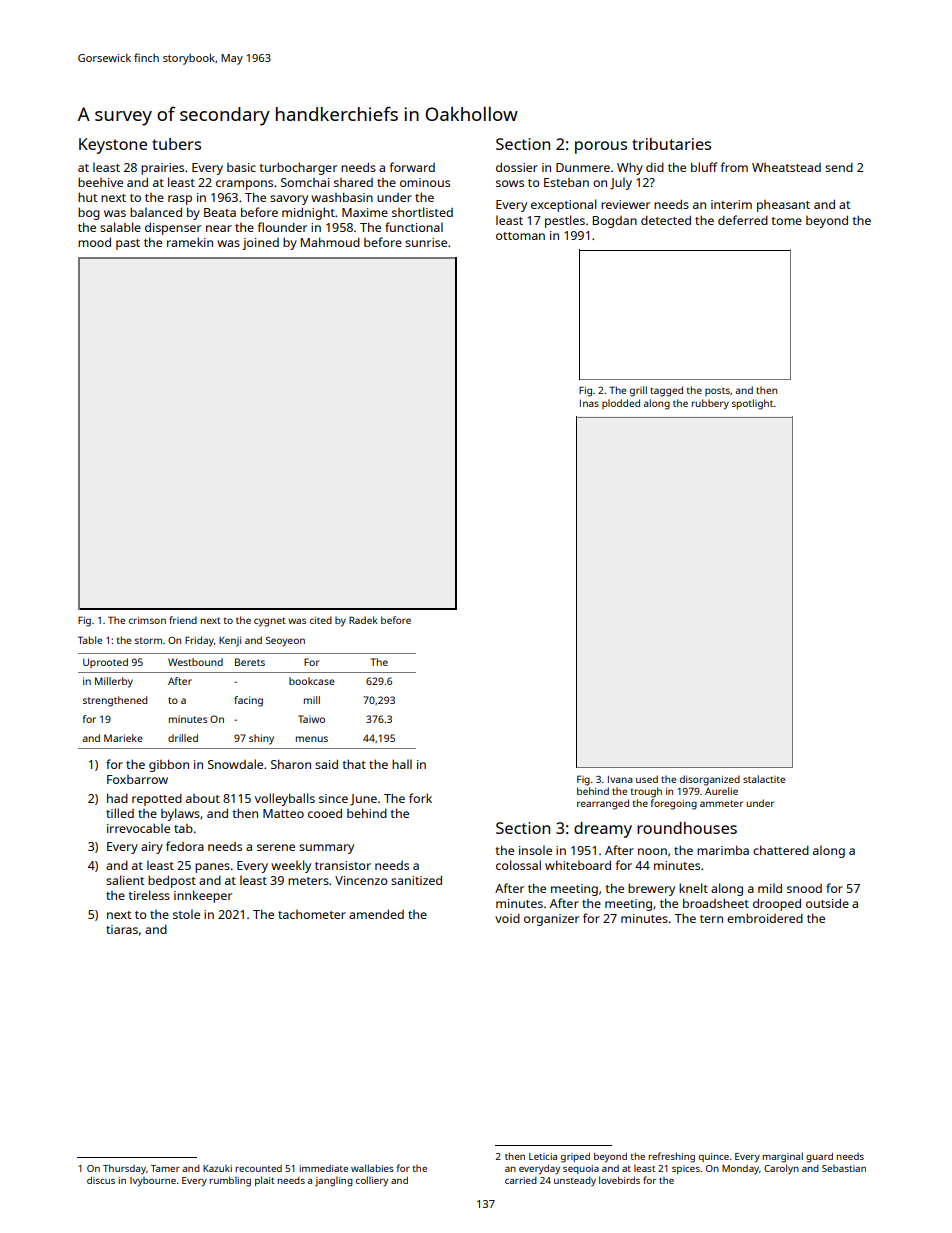  What do you see at coordinates (260, 244) in the page?
I see `joined` at bounding box center [260, 244].
